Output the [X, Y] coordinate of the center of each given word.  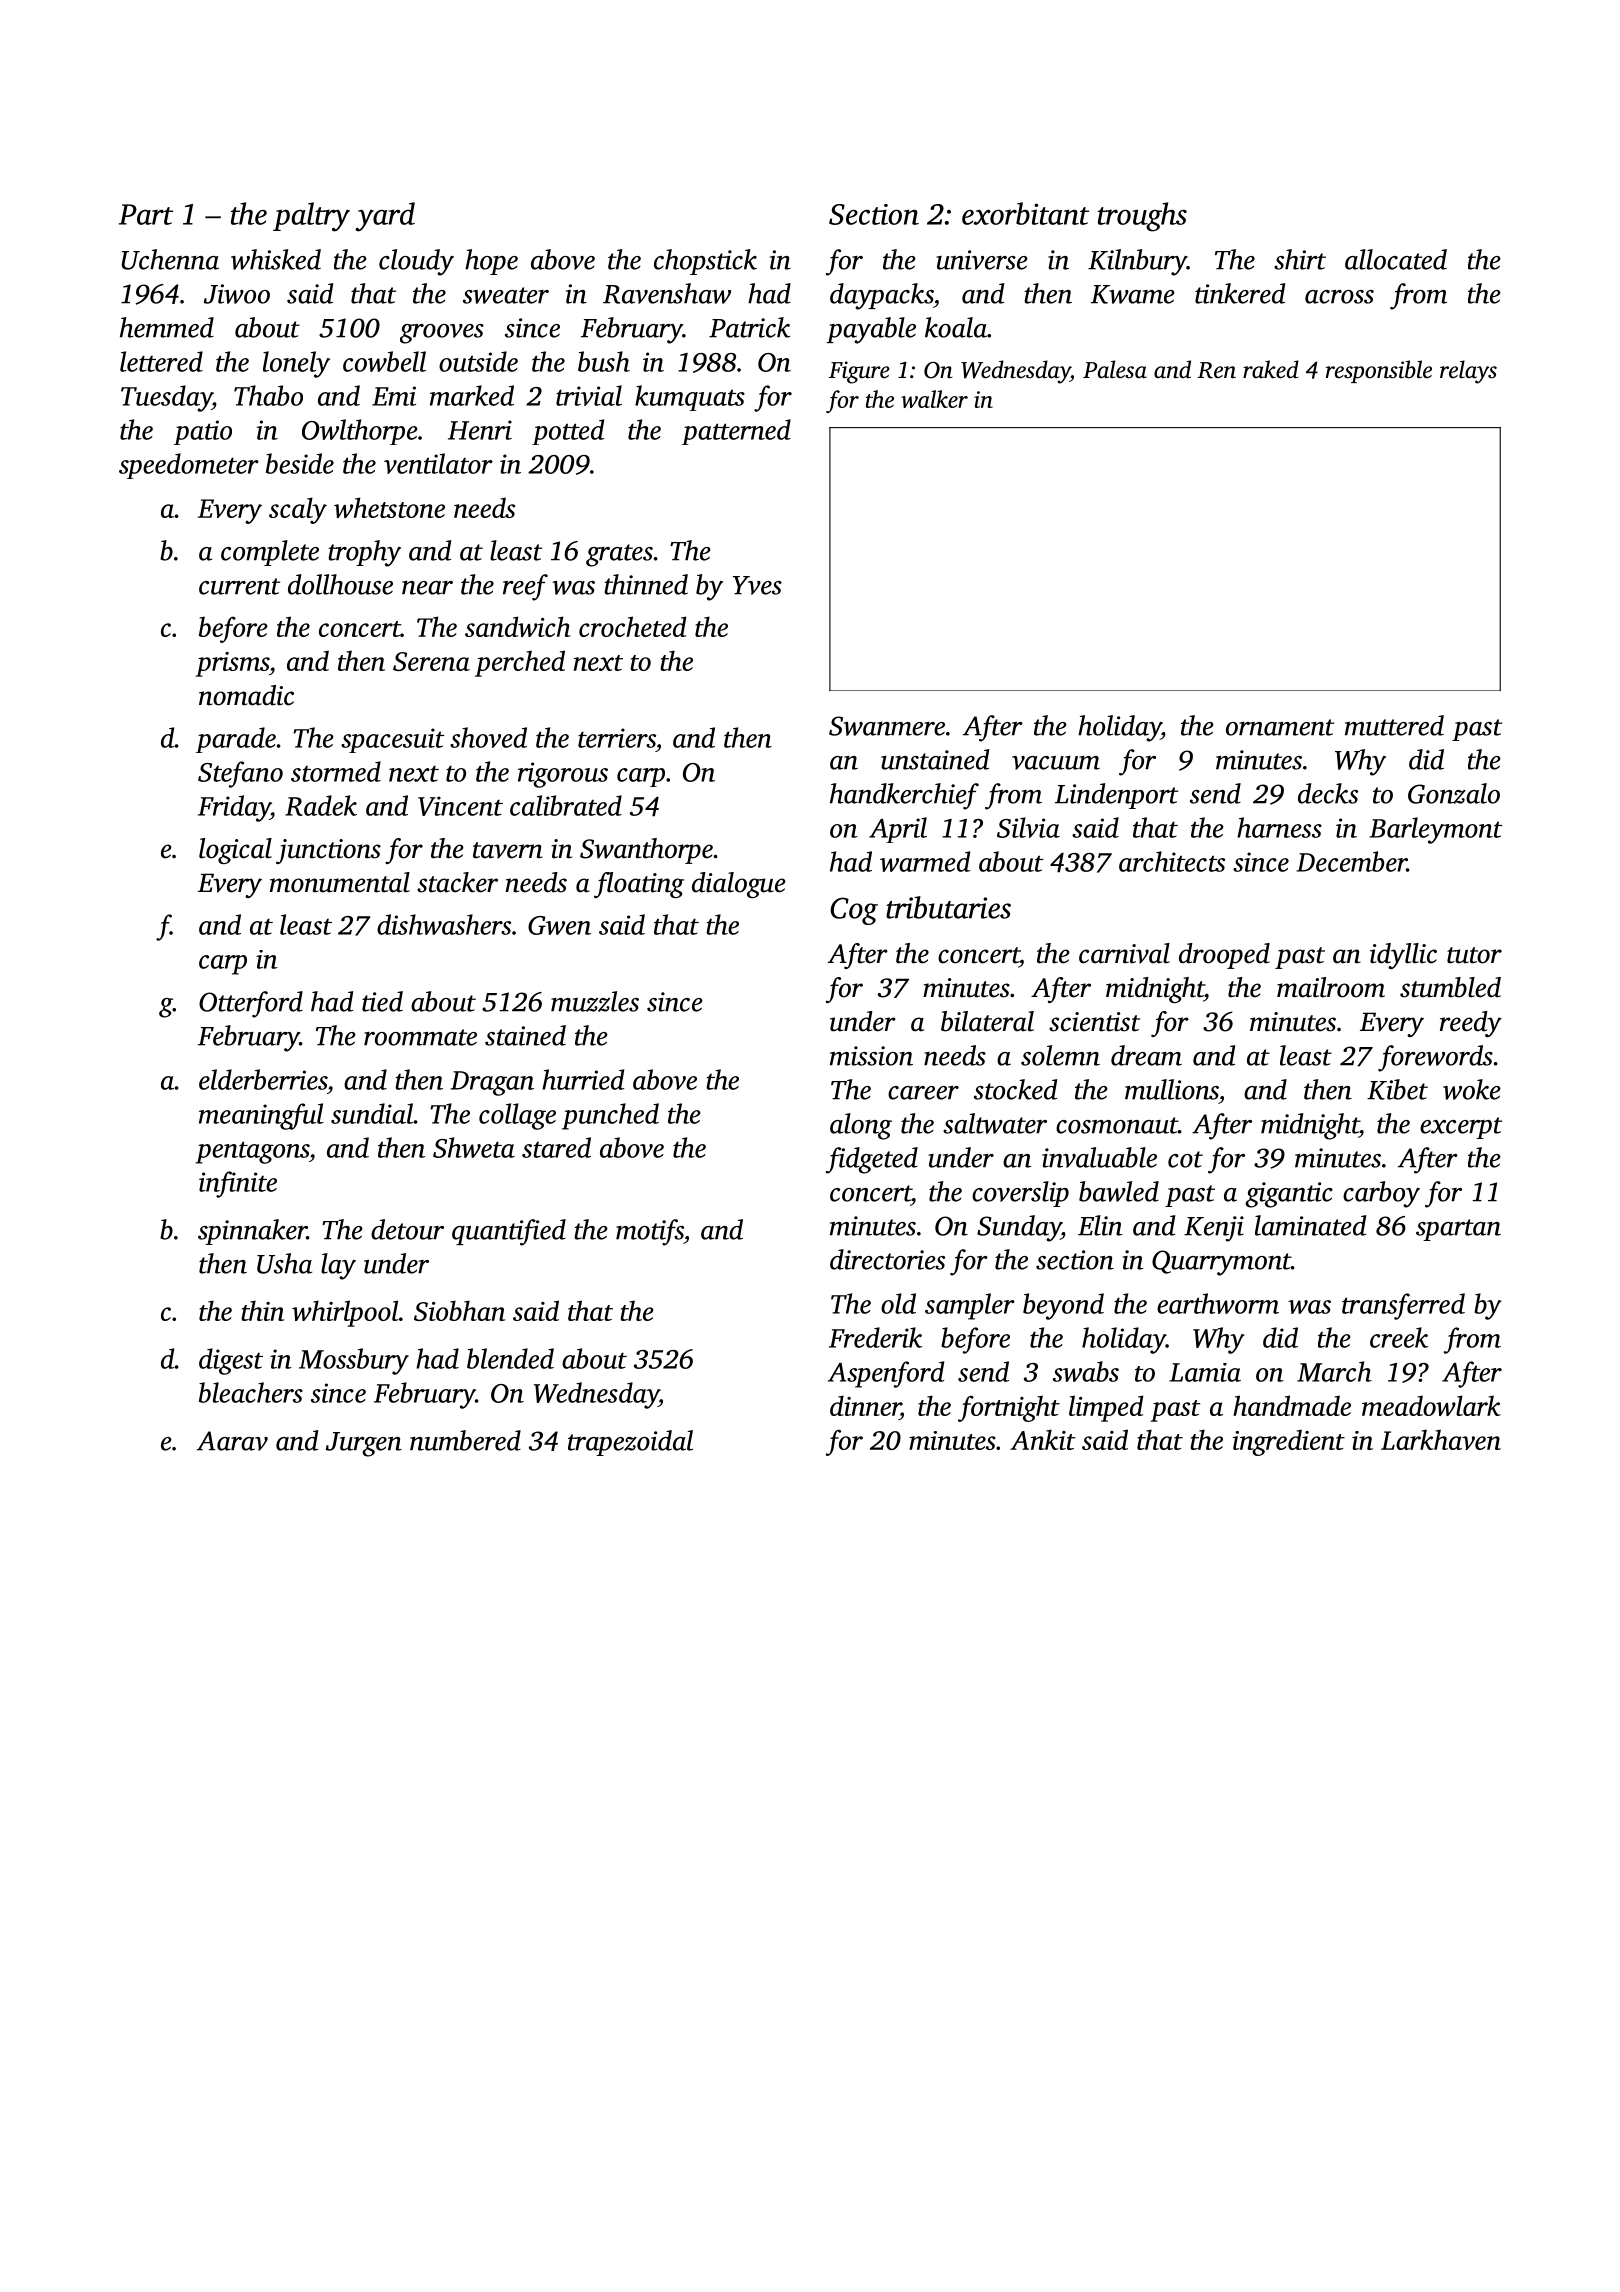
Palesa [1115, 369]
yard [385, 217]
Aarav [232, 1441]
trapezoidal [630, 1443]
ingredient [1289, 1442]
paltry [311, 217]
